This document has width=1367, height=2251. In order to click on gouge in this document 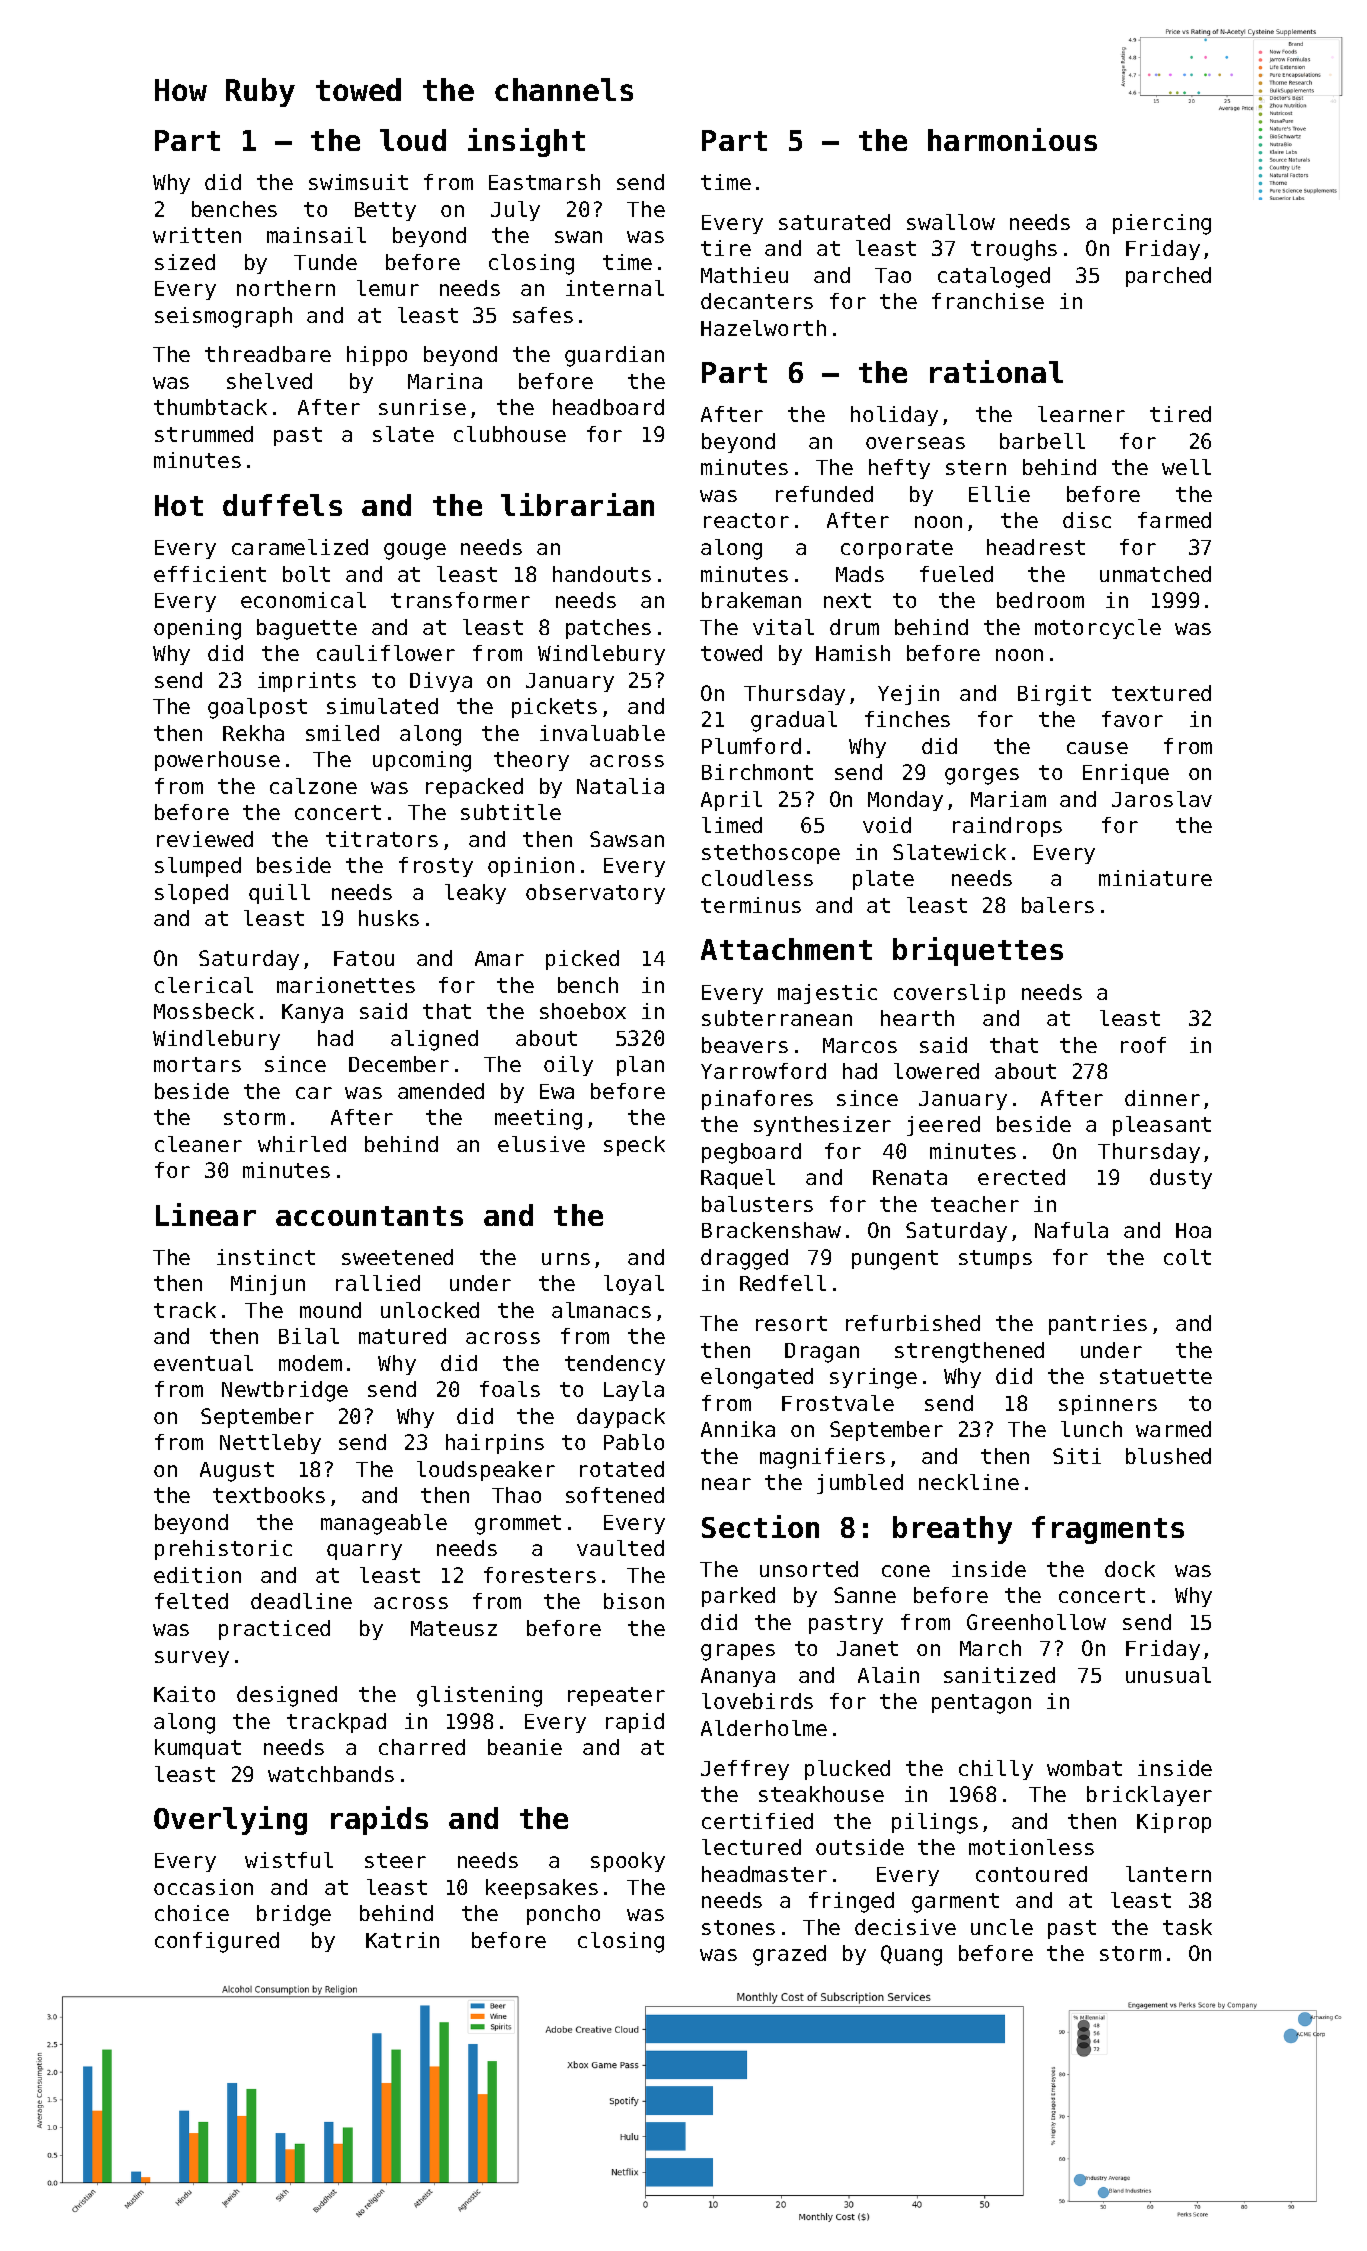, I will do `click(415, 551)`.
